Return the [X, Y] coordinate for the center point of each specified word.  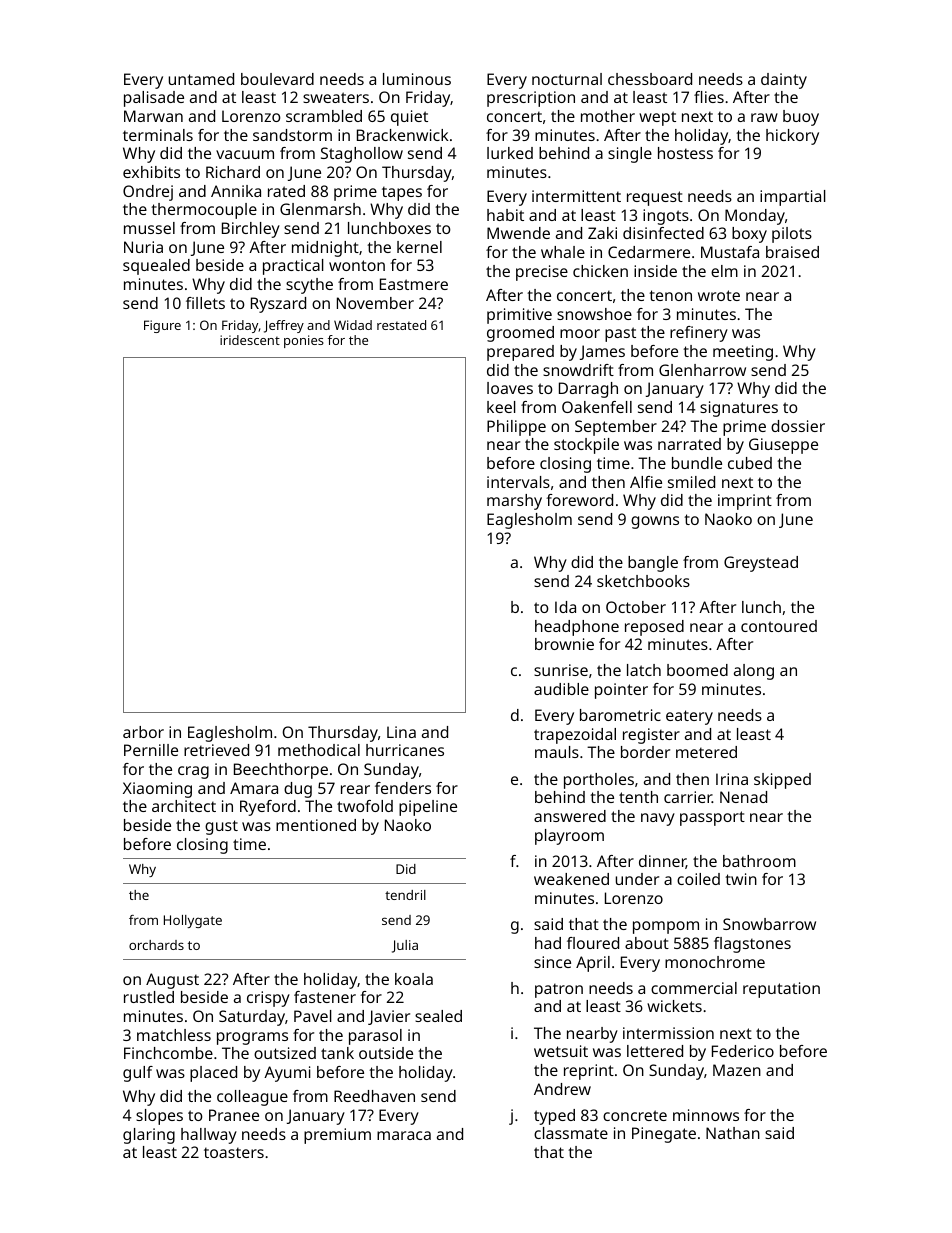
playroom [569, 837]
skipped [782, 781]
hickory [792, 137]
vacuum [245, 154]
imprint [745, 502]
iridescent [250, 340]
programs [252, 1038]
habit [505, 215]
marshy [514, 502]
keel [501, 407]
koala [414, 979]
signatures [739, 409]
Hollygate [193, 921]
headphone [577, 628]
